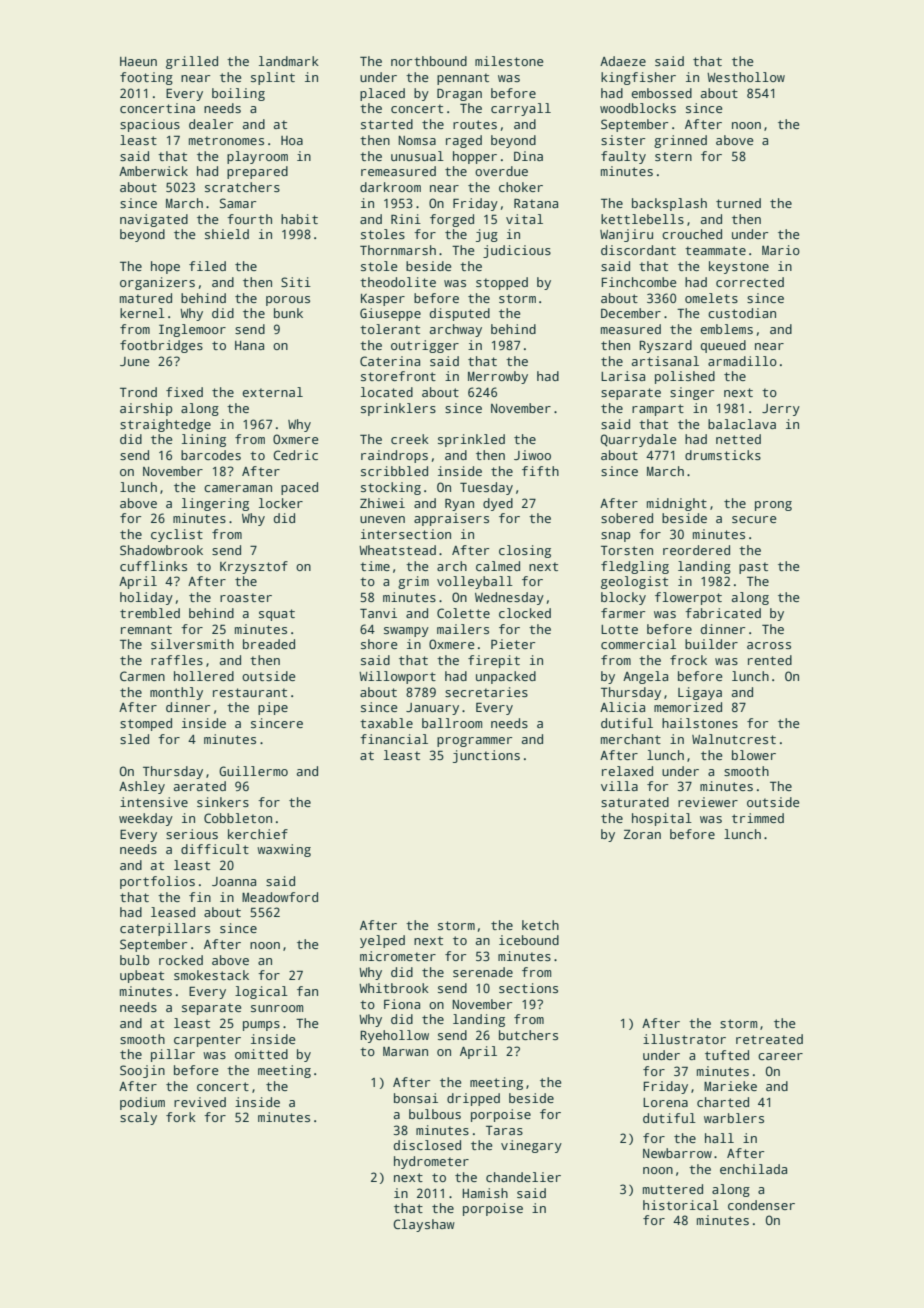 This screenshot has height=1308, width=924. What do you see at coordinates (146, 598) in the screenshot?
I see `holiday` at bounding box center [146, 598].
